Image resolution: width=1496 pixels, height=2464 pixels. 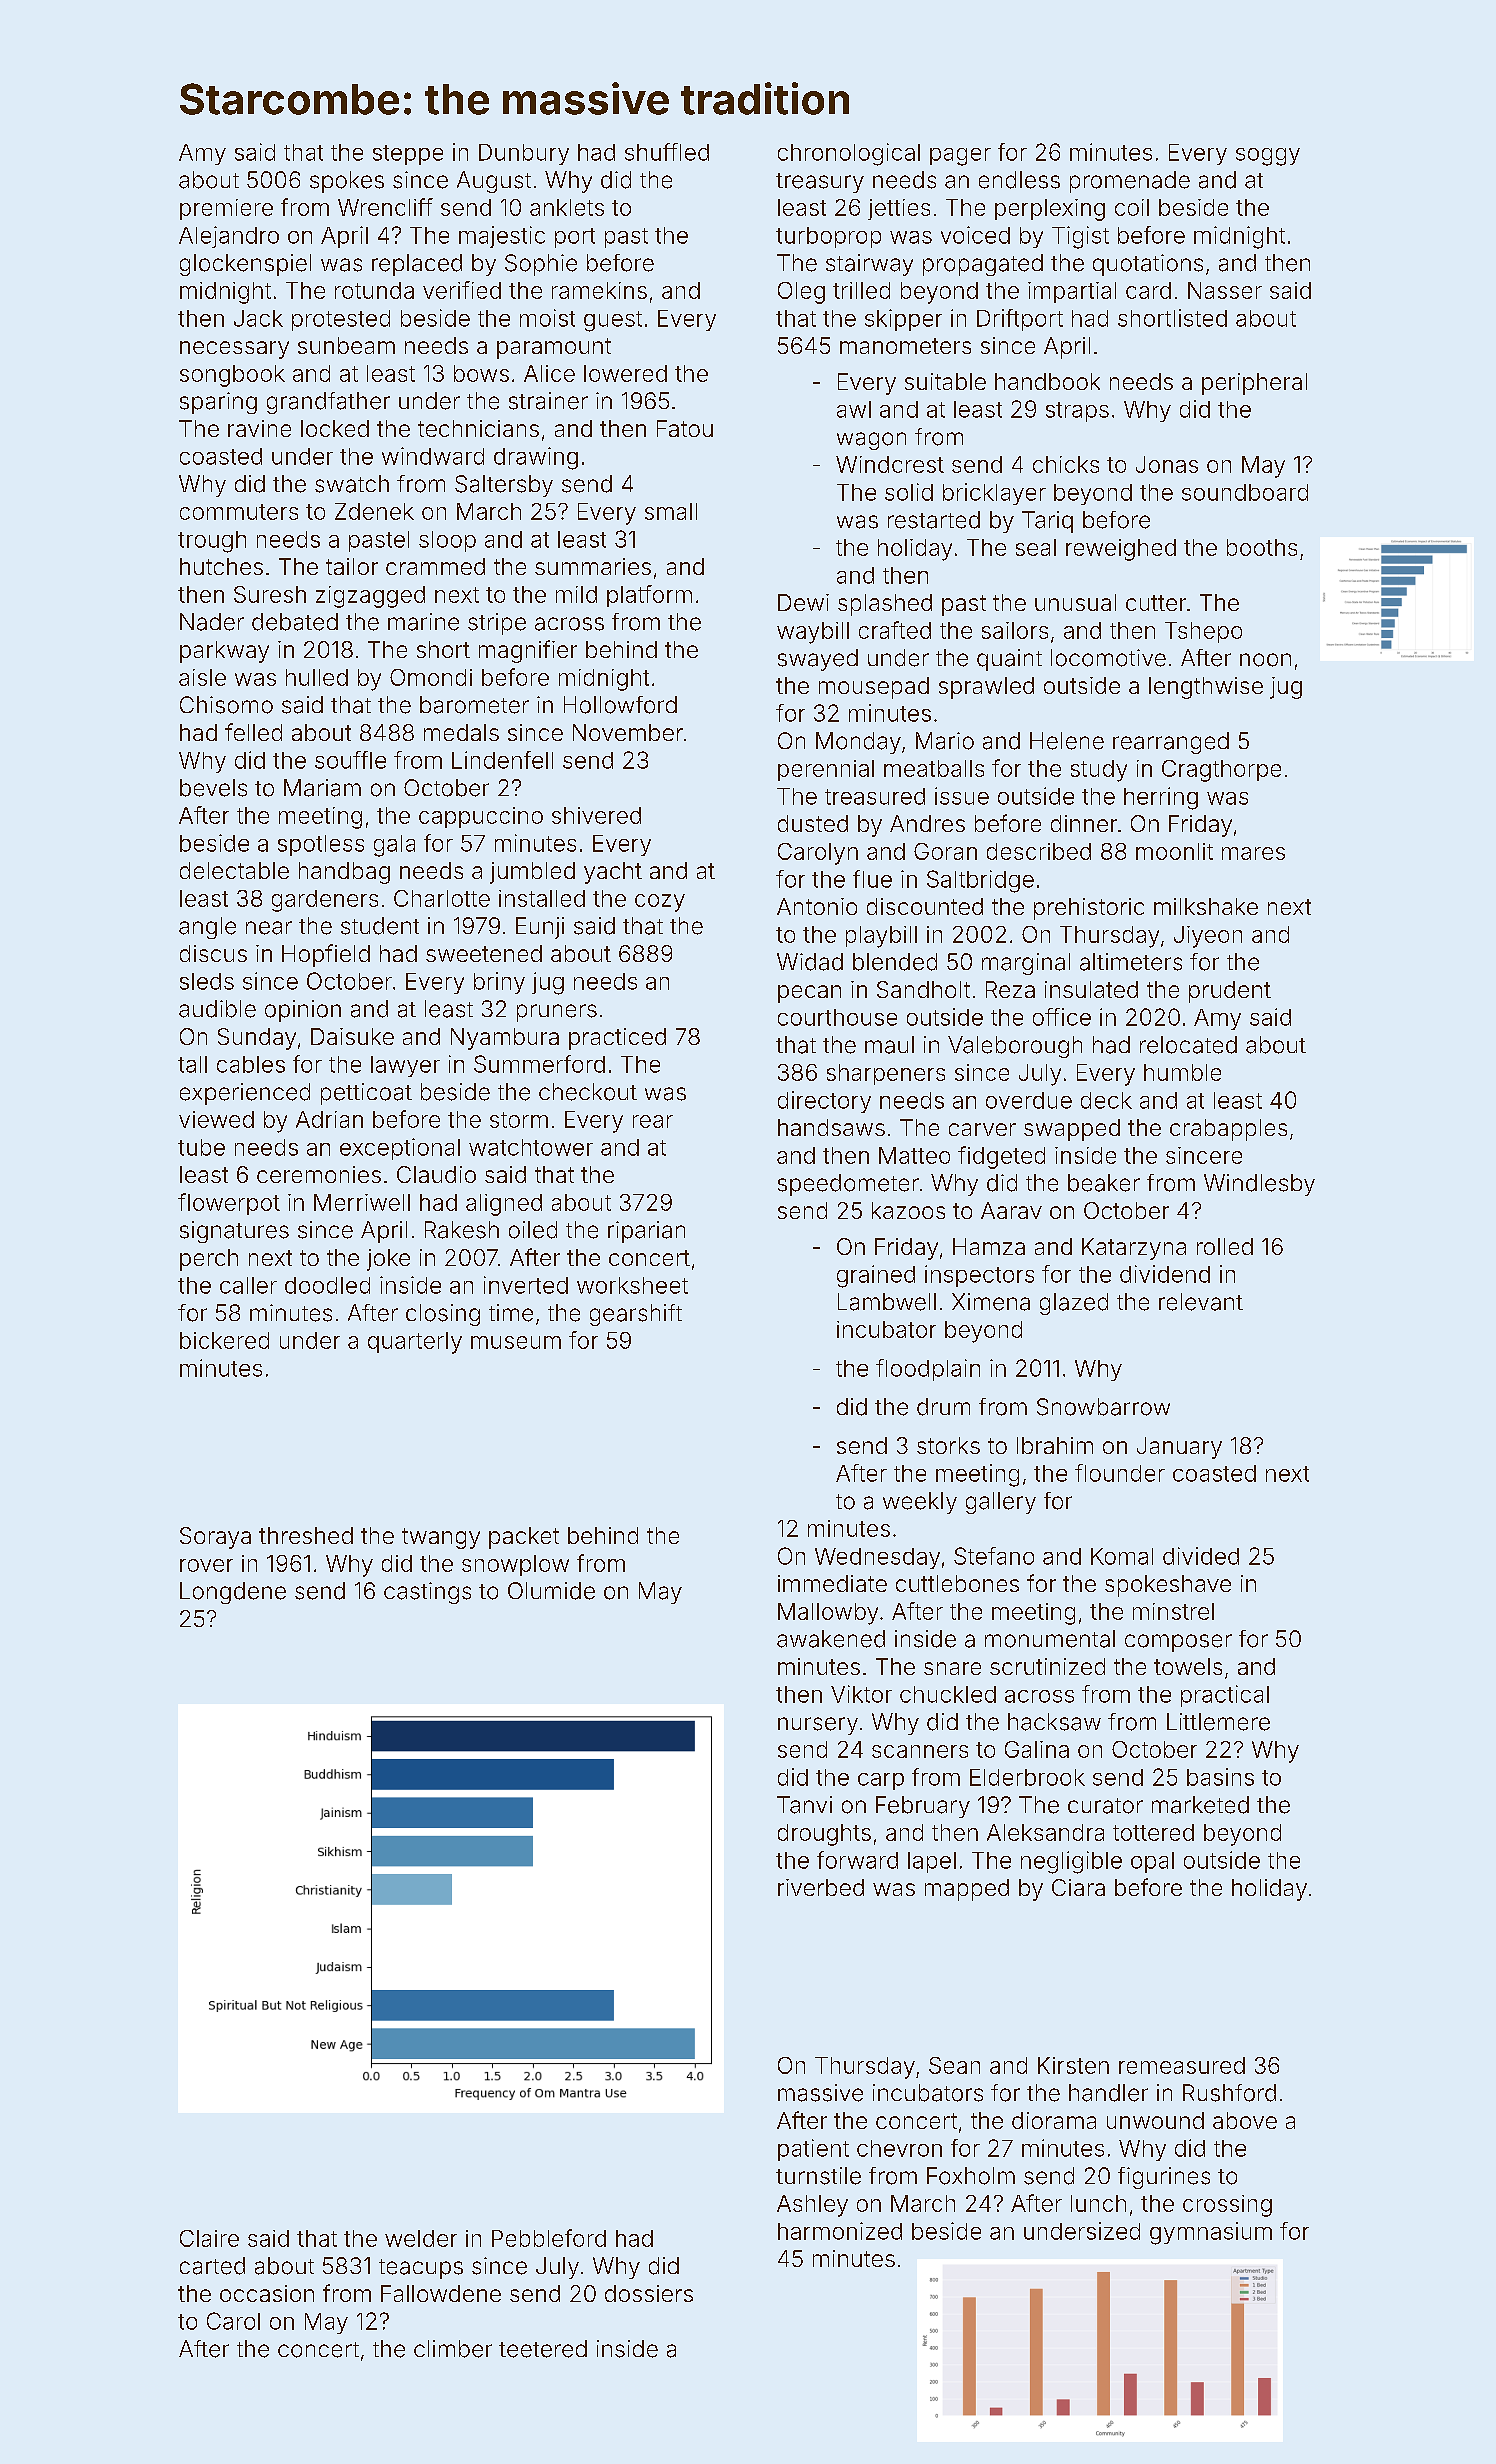 I want to click on Fallowdene, so click(x=441, y=2293).
